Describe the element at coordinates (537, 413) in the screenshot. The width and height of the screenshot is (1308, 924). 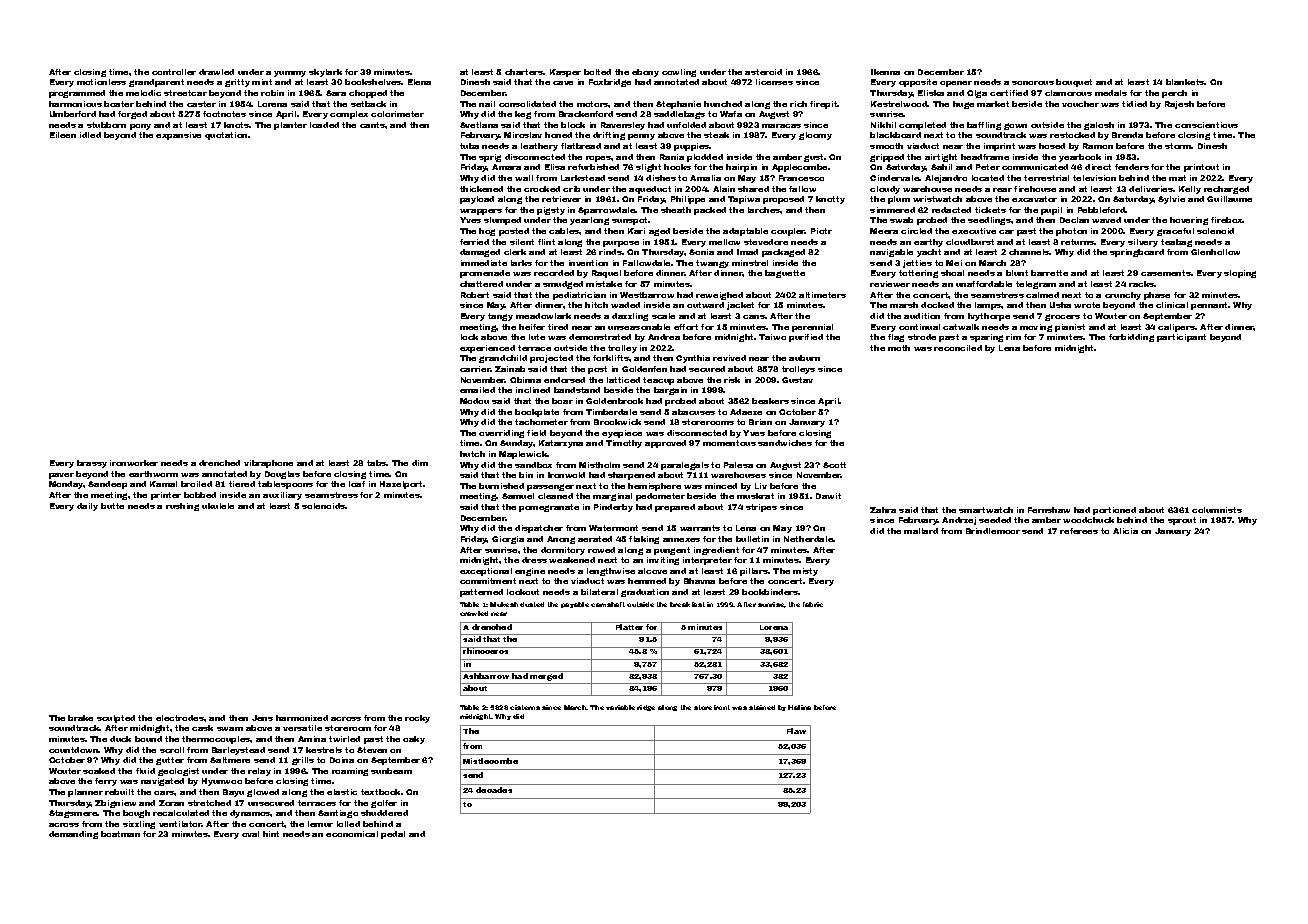
I see `bookplate` at that location.
